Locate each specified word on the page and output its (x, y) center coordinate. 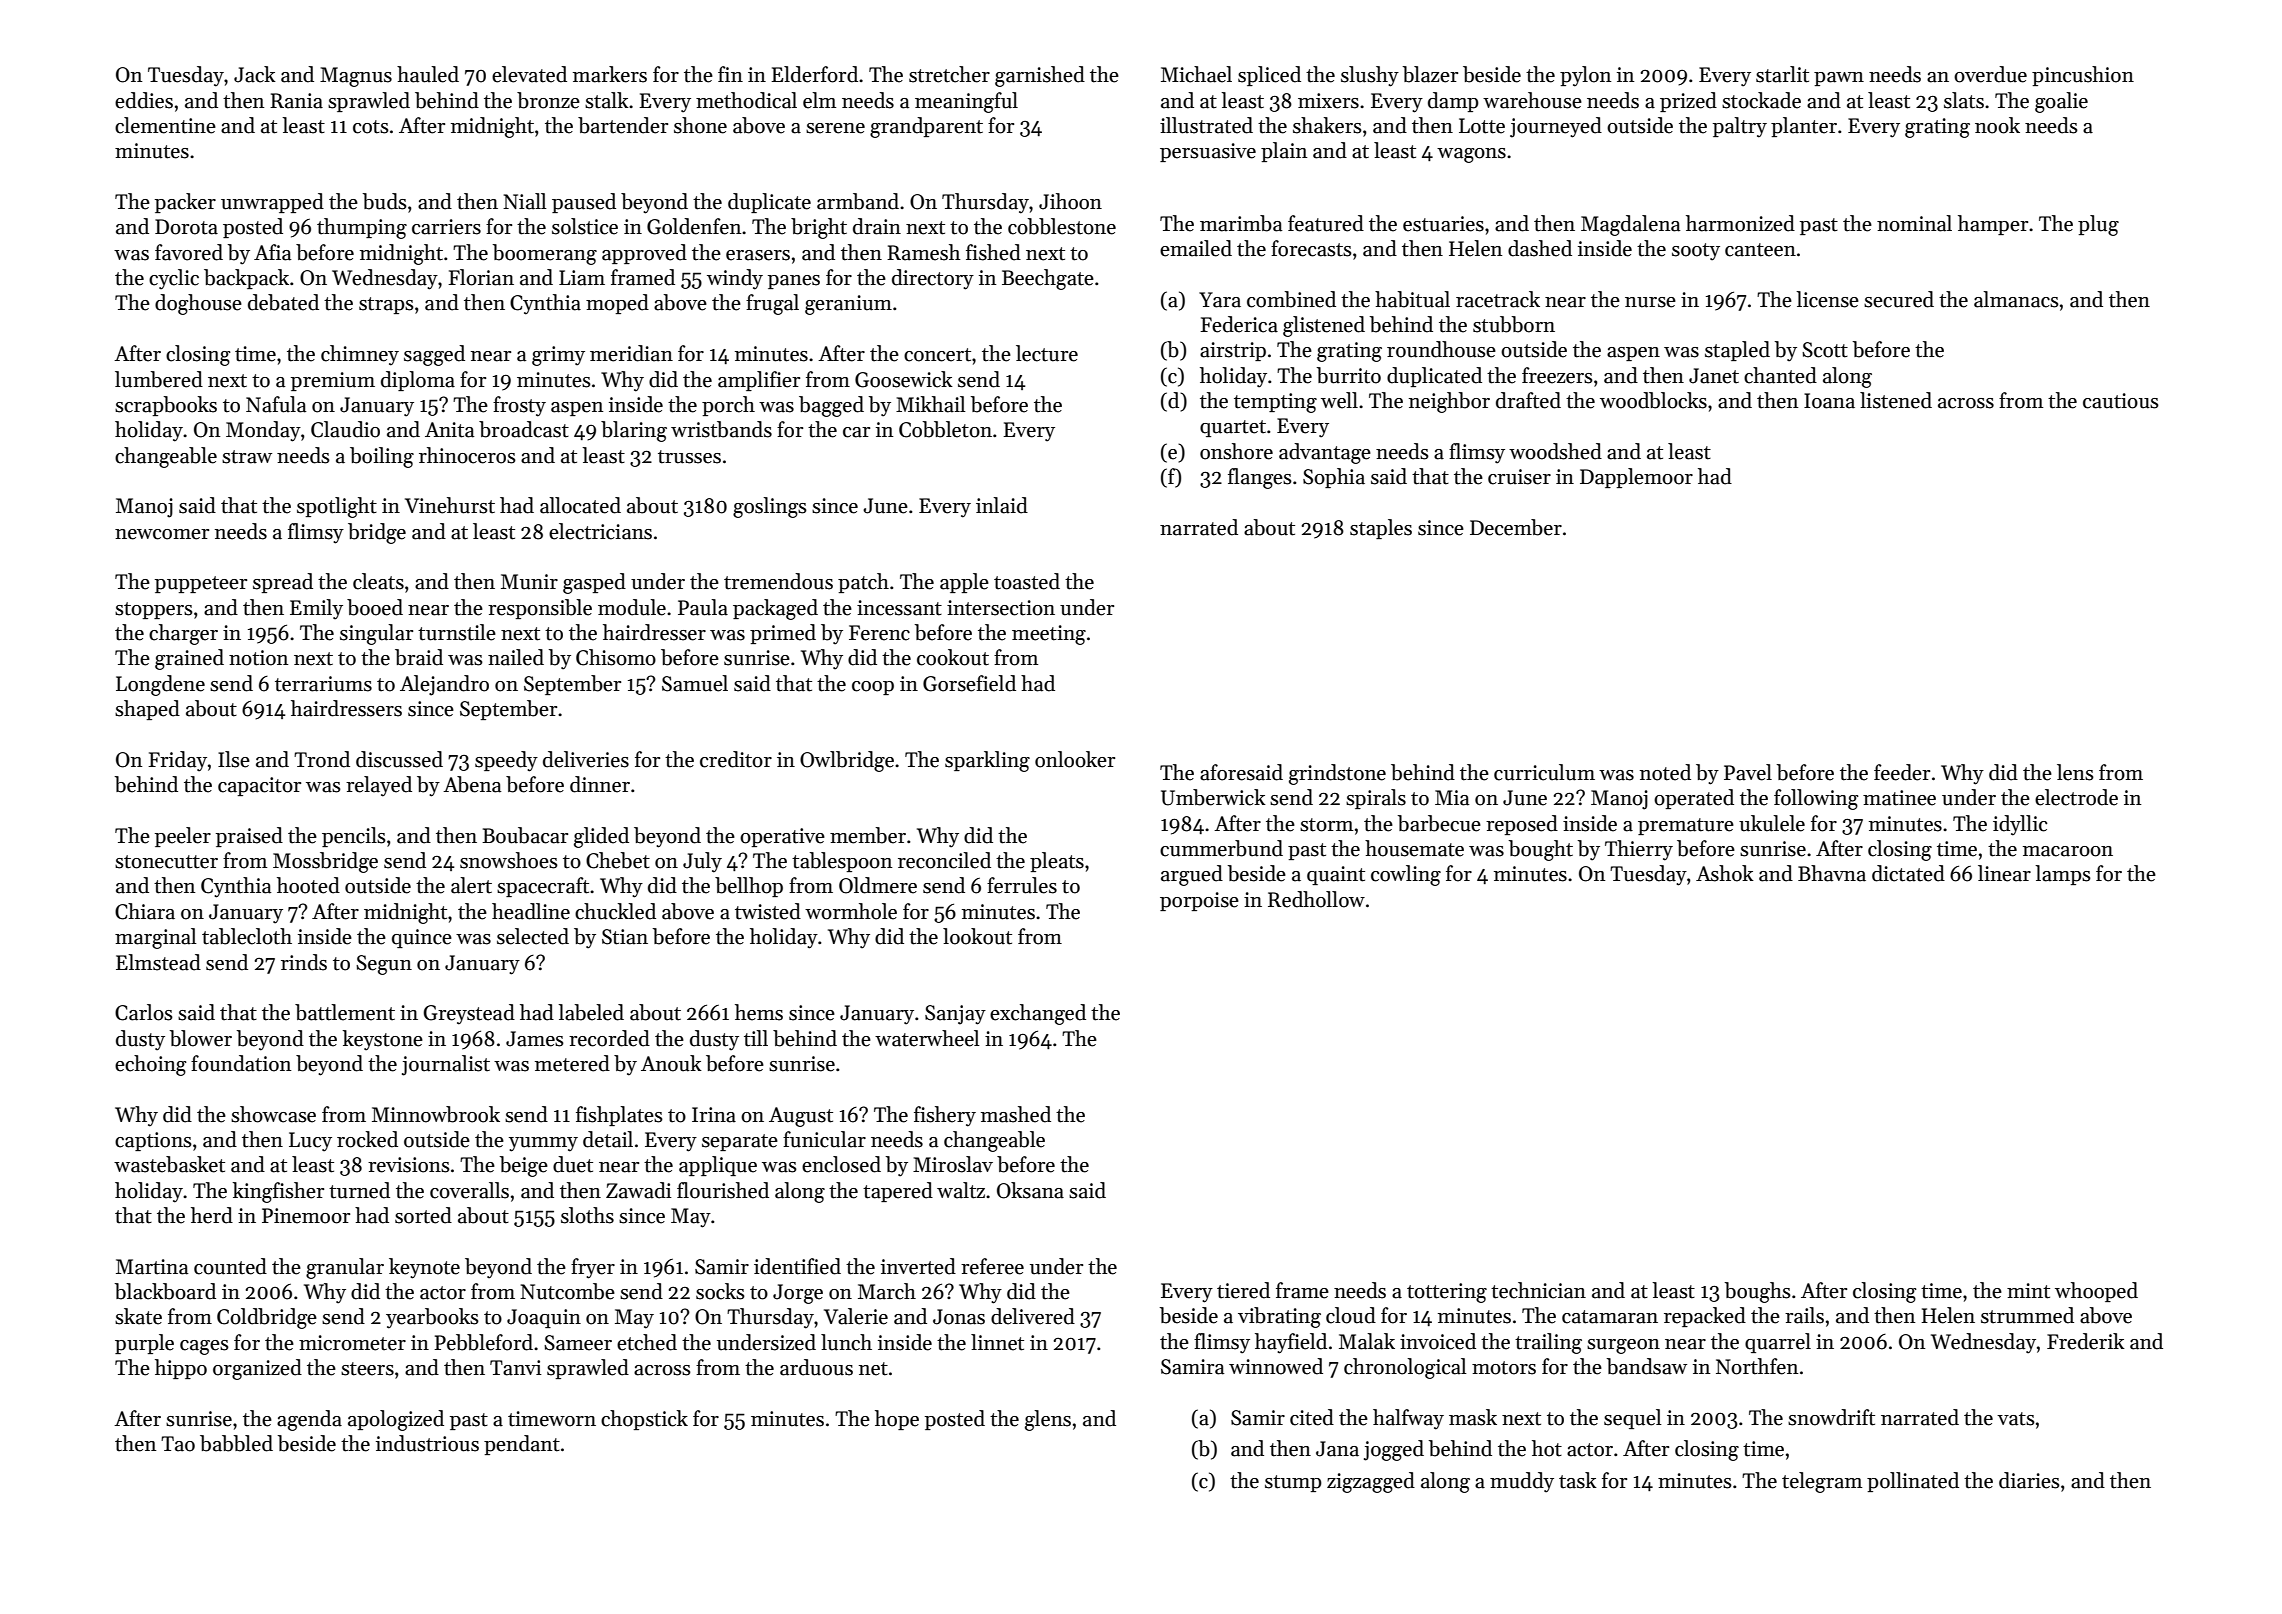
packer (185, 203)
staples (1381, 529)
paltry (1740, 127)
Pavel (1748, 772)
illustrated (1206, 125)
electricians (600, 531)
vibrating (1279, 1317)
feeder (1902, 772)
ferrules (1022, 885)
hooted (308, 885)
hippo (181, 1369)
